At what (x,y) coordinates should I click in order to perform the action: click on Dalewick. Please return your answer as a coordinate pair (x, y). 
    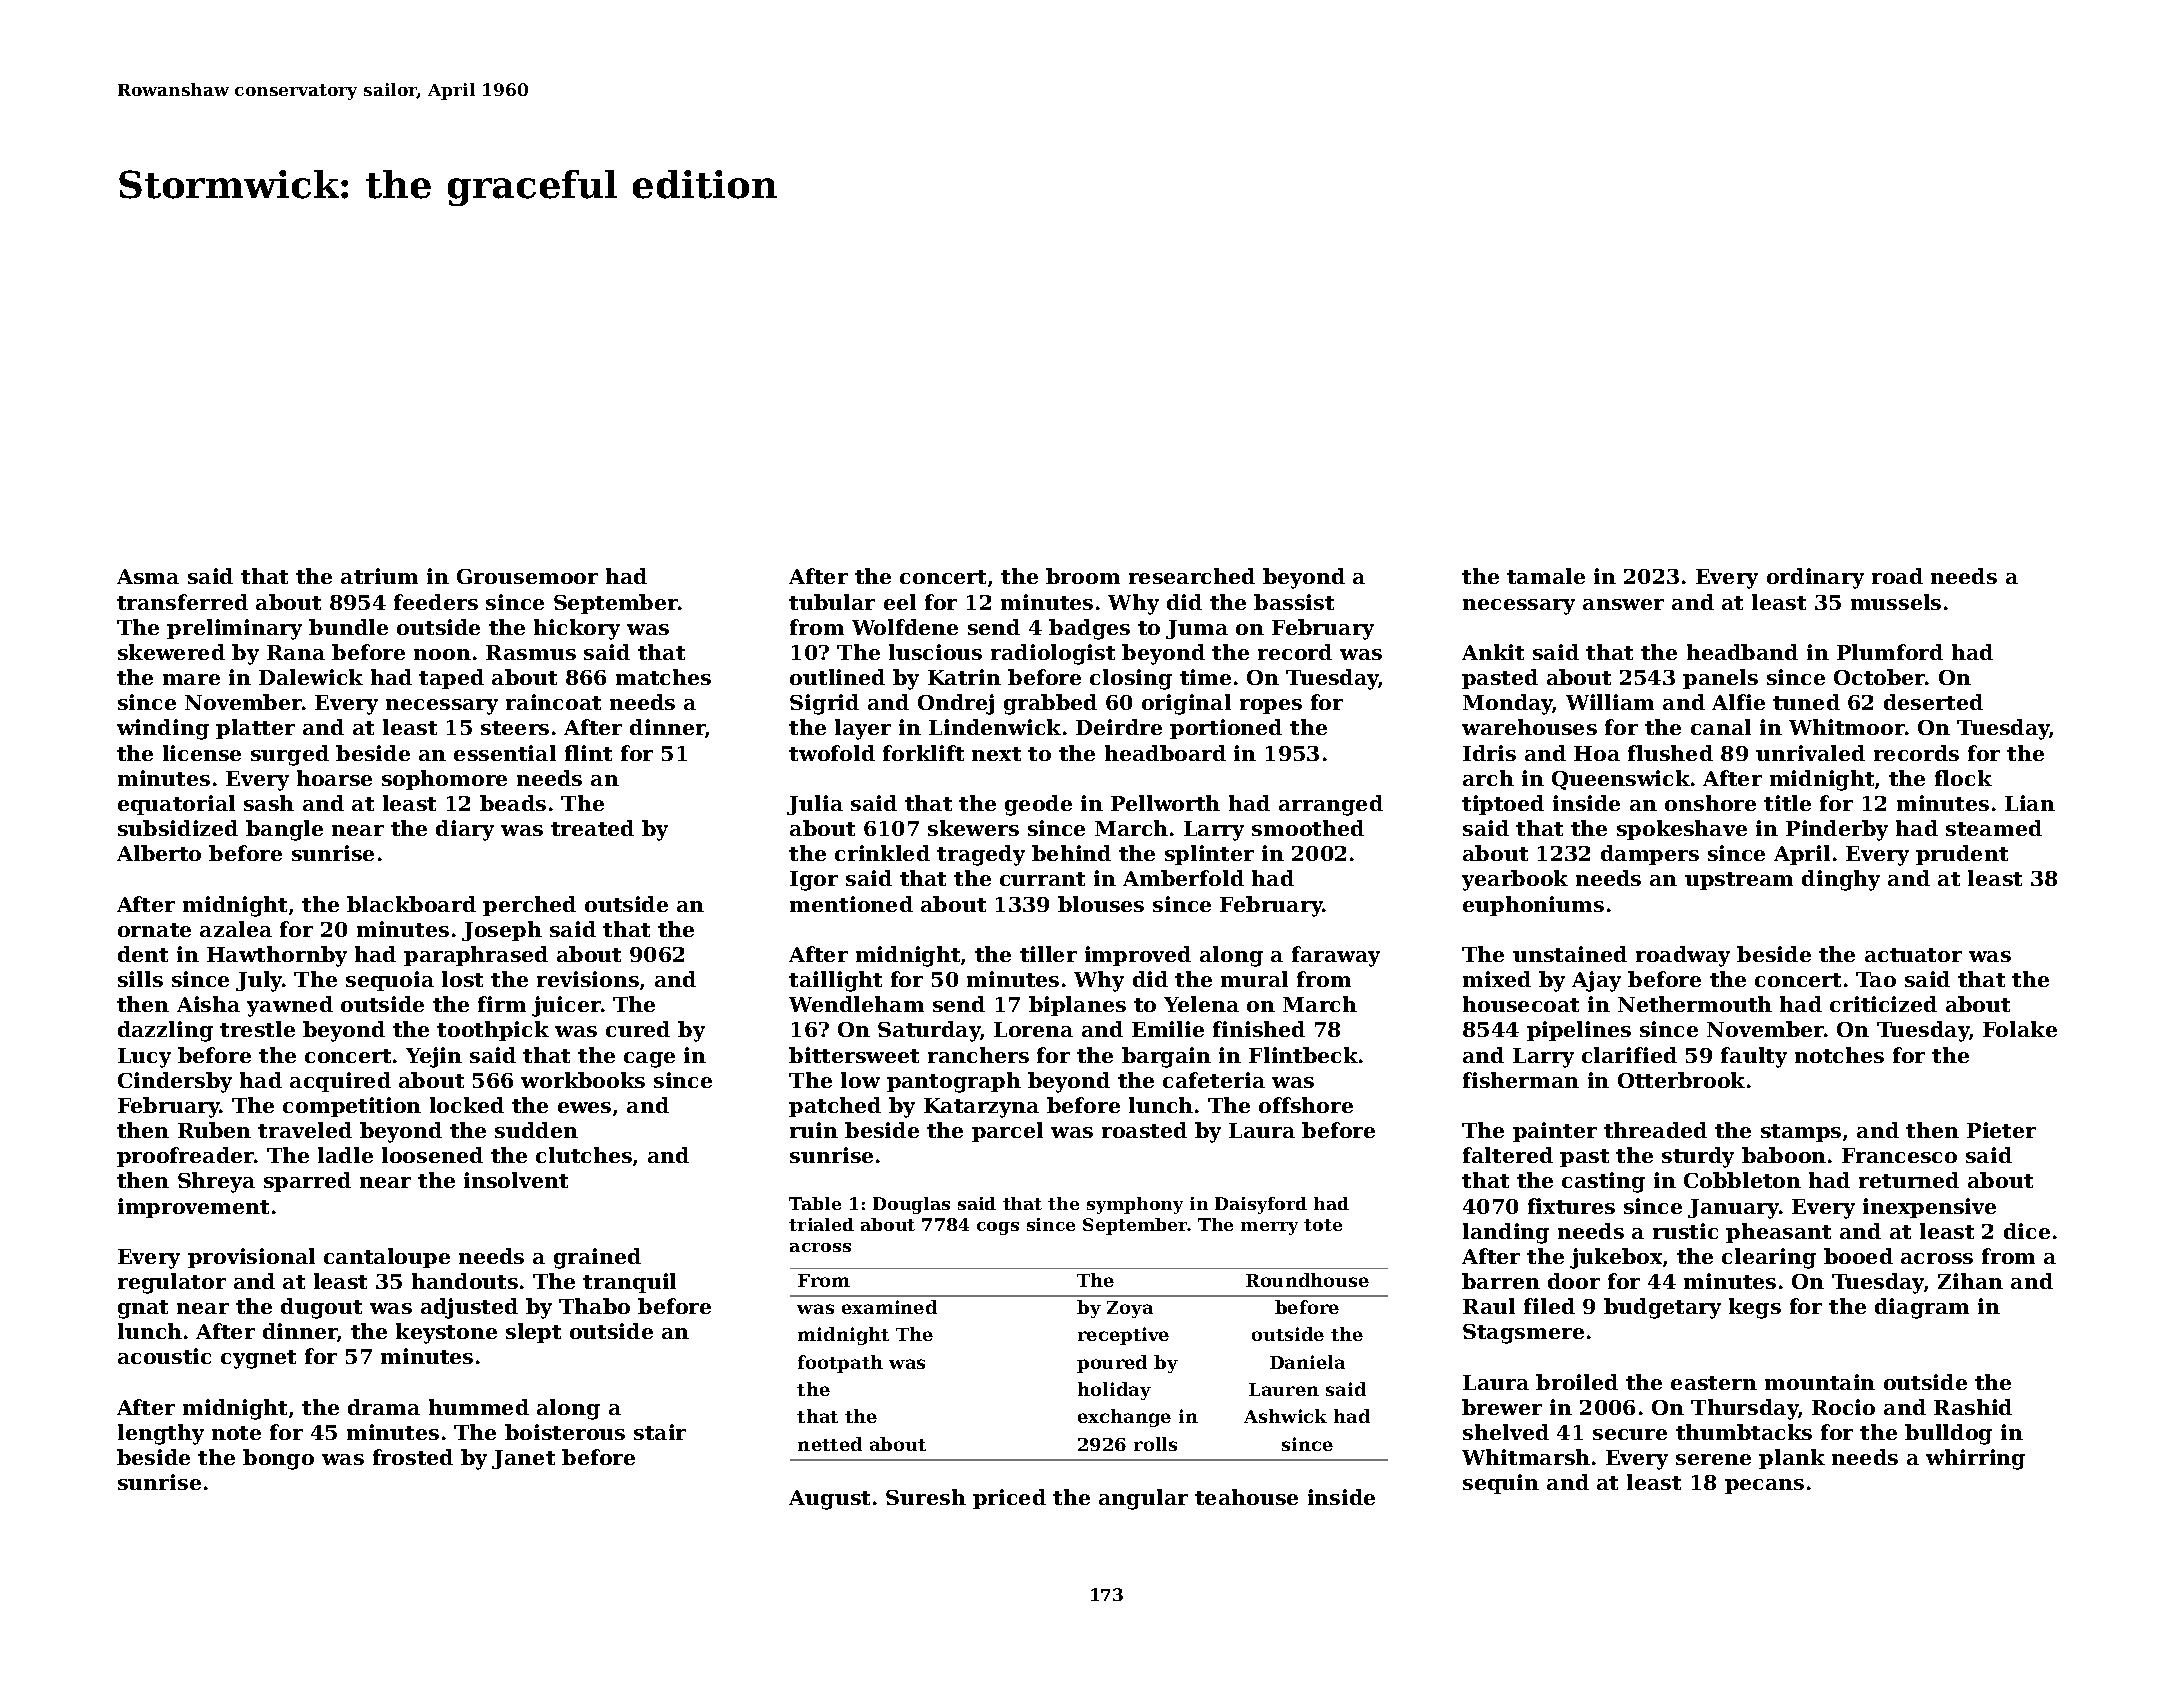
    Looking at the image, I should click on (311, 677).
